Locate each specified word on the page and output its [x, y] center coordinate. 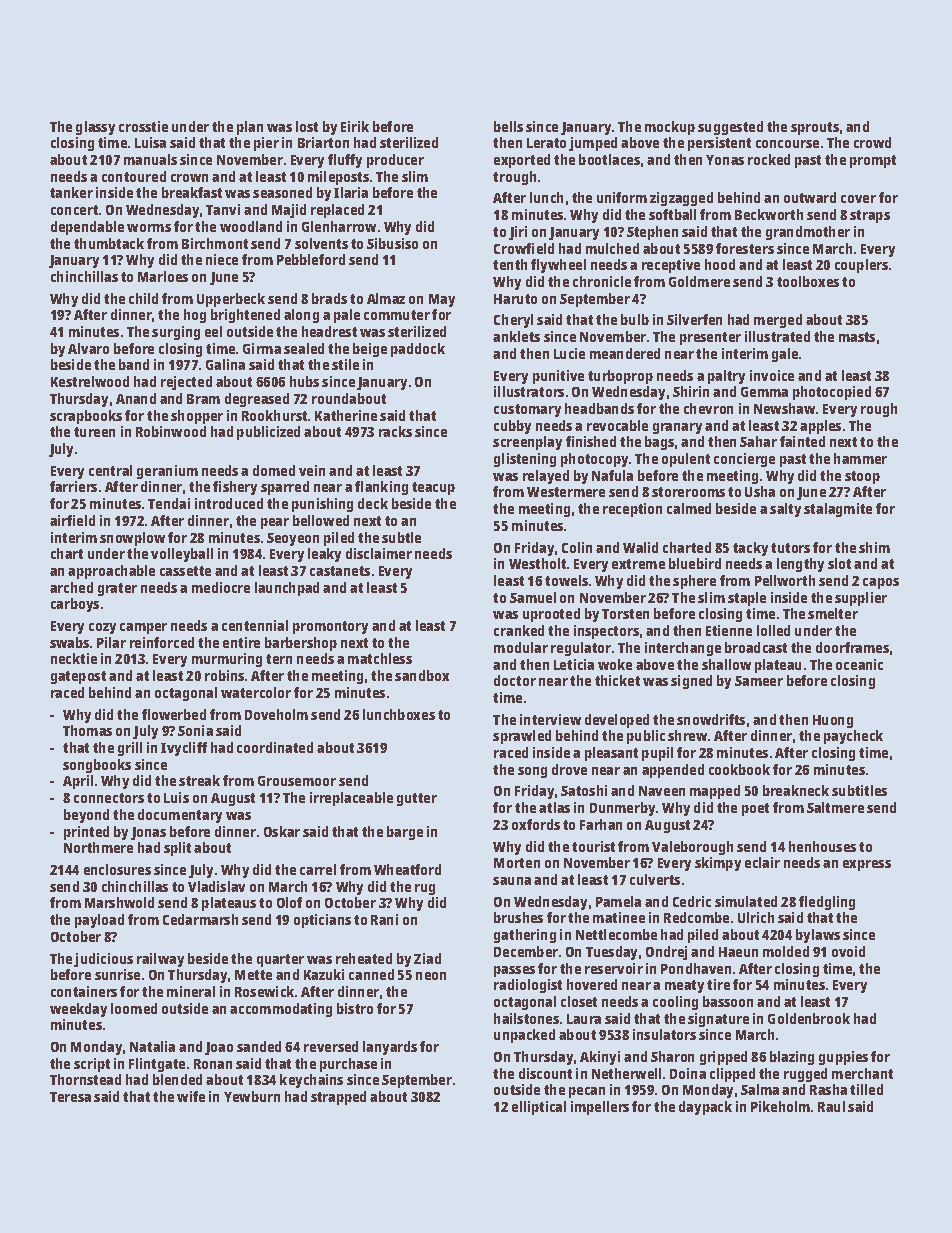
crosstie [143, 126]
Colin [577, 547]
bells [508, 126]
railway [160, 960]
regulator [581, 649]
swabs [69, 642]
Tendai [169, 503]
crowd [872, 142]
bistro [355, 1008]
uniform [622, 197]
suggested [730, 128]
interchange [683, 649]
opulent [686, 460]
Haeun [738, 952]
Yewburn [252, 1096]
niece [222, 259]
